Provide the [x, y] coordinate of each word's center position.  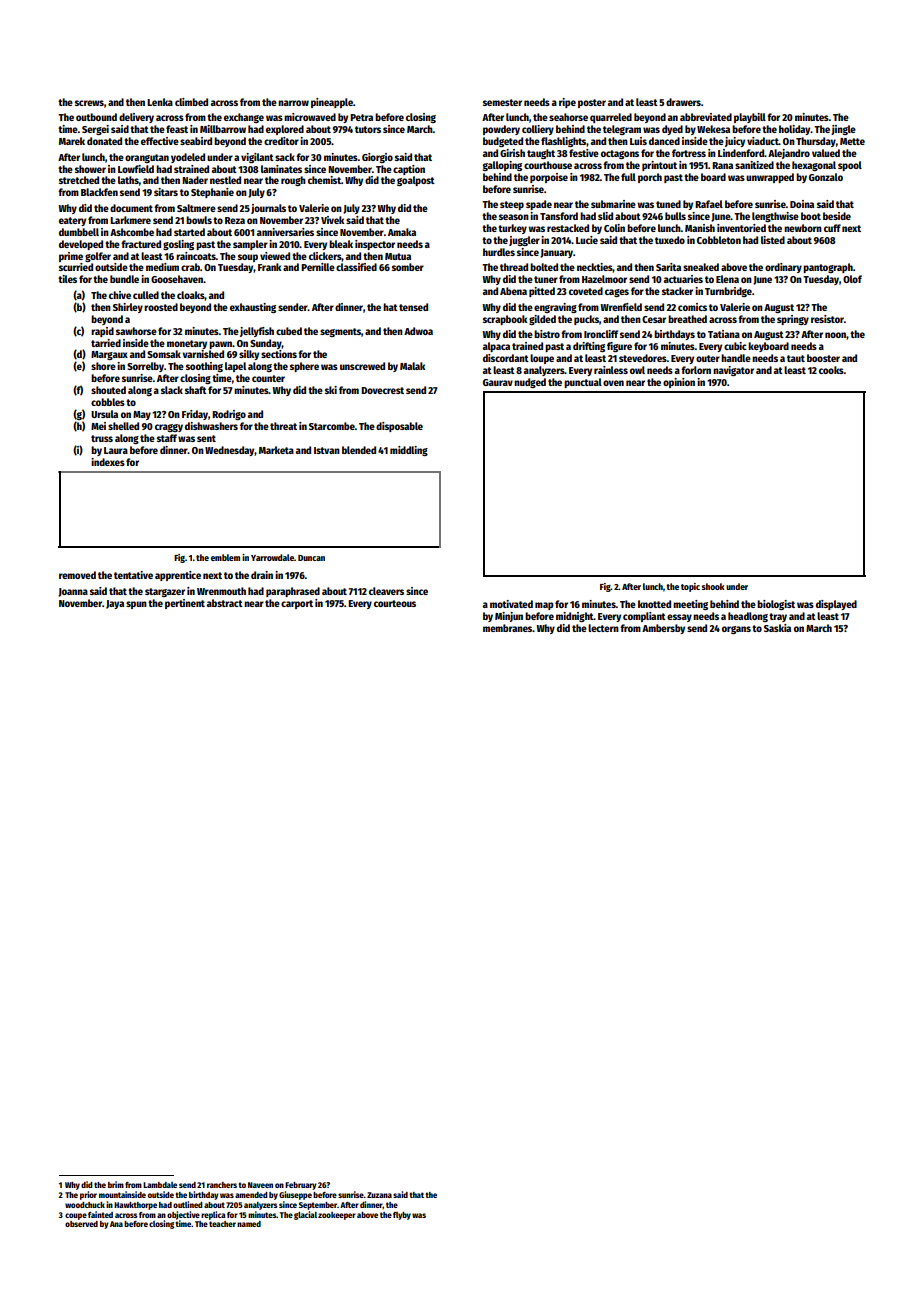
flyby [402, 1216]
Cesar [654, 319]
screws [89, 103]
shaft [196, 390]
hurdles [499, 252]
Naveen [260, 1185]
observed [81, 1224]
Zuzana [379, 1195]
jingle [843, 130]
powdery [501, 130]
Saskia [777, 628]
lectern [603, 628]
